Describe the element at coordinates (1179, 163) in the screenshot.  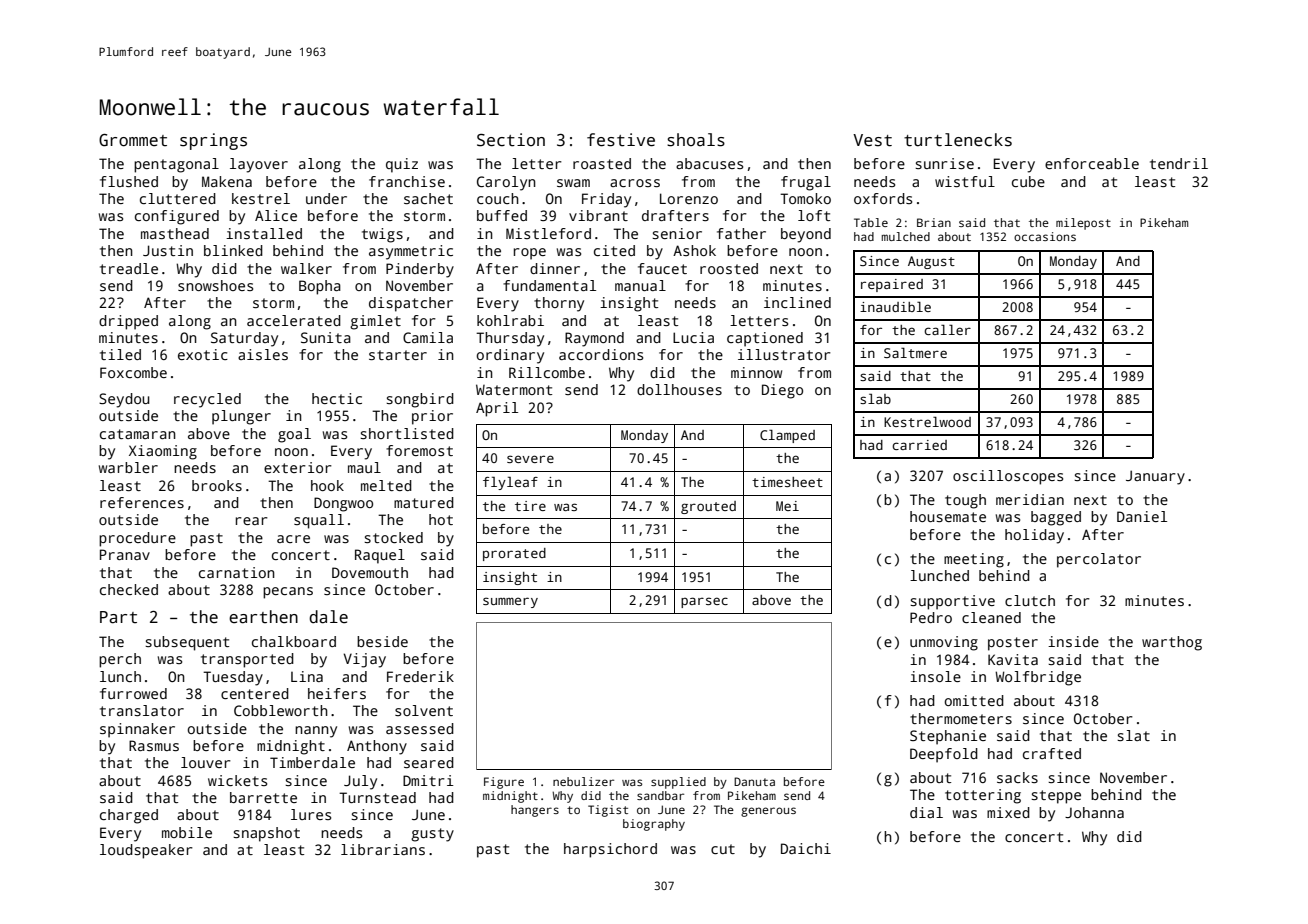
I see `tendril` at that location.
